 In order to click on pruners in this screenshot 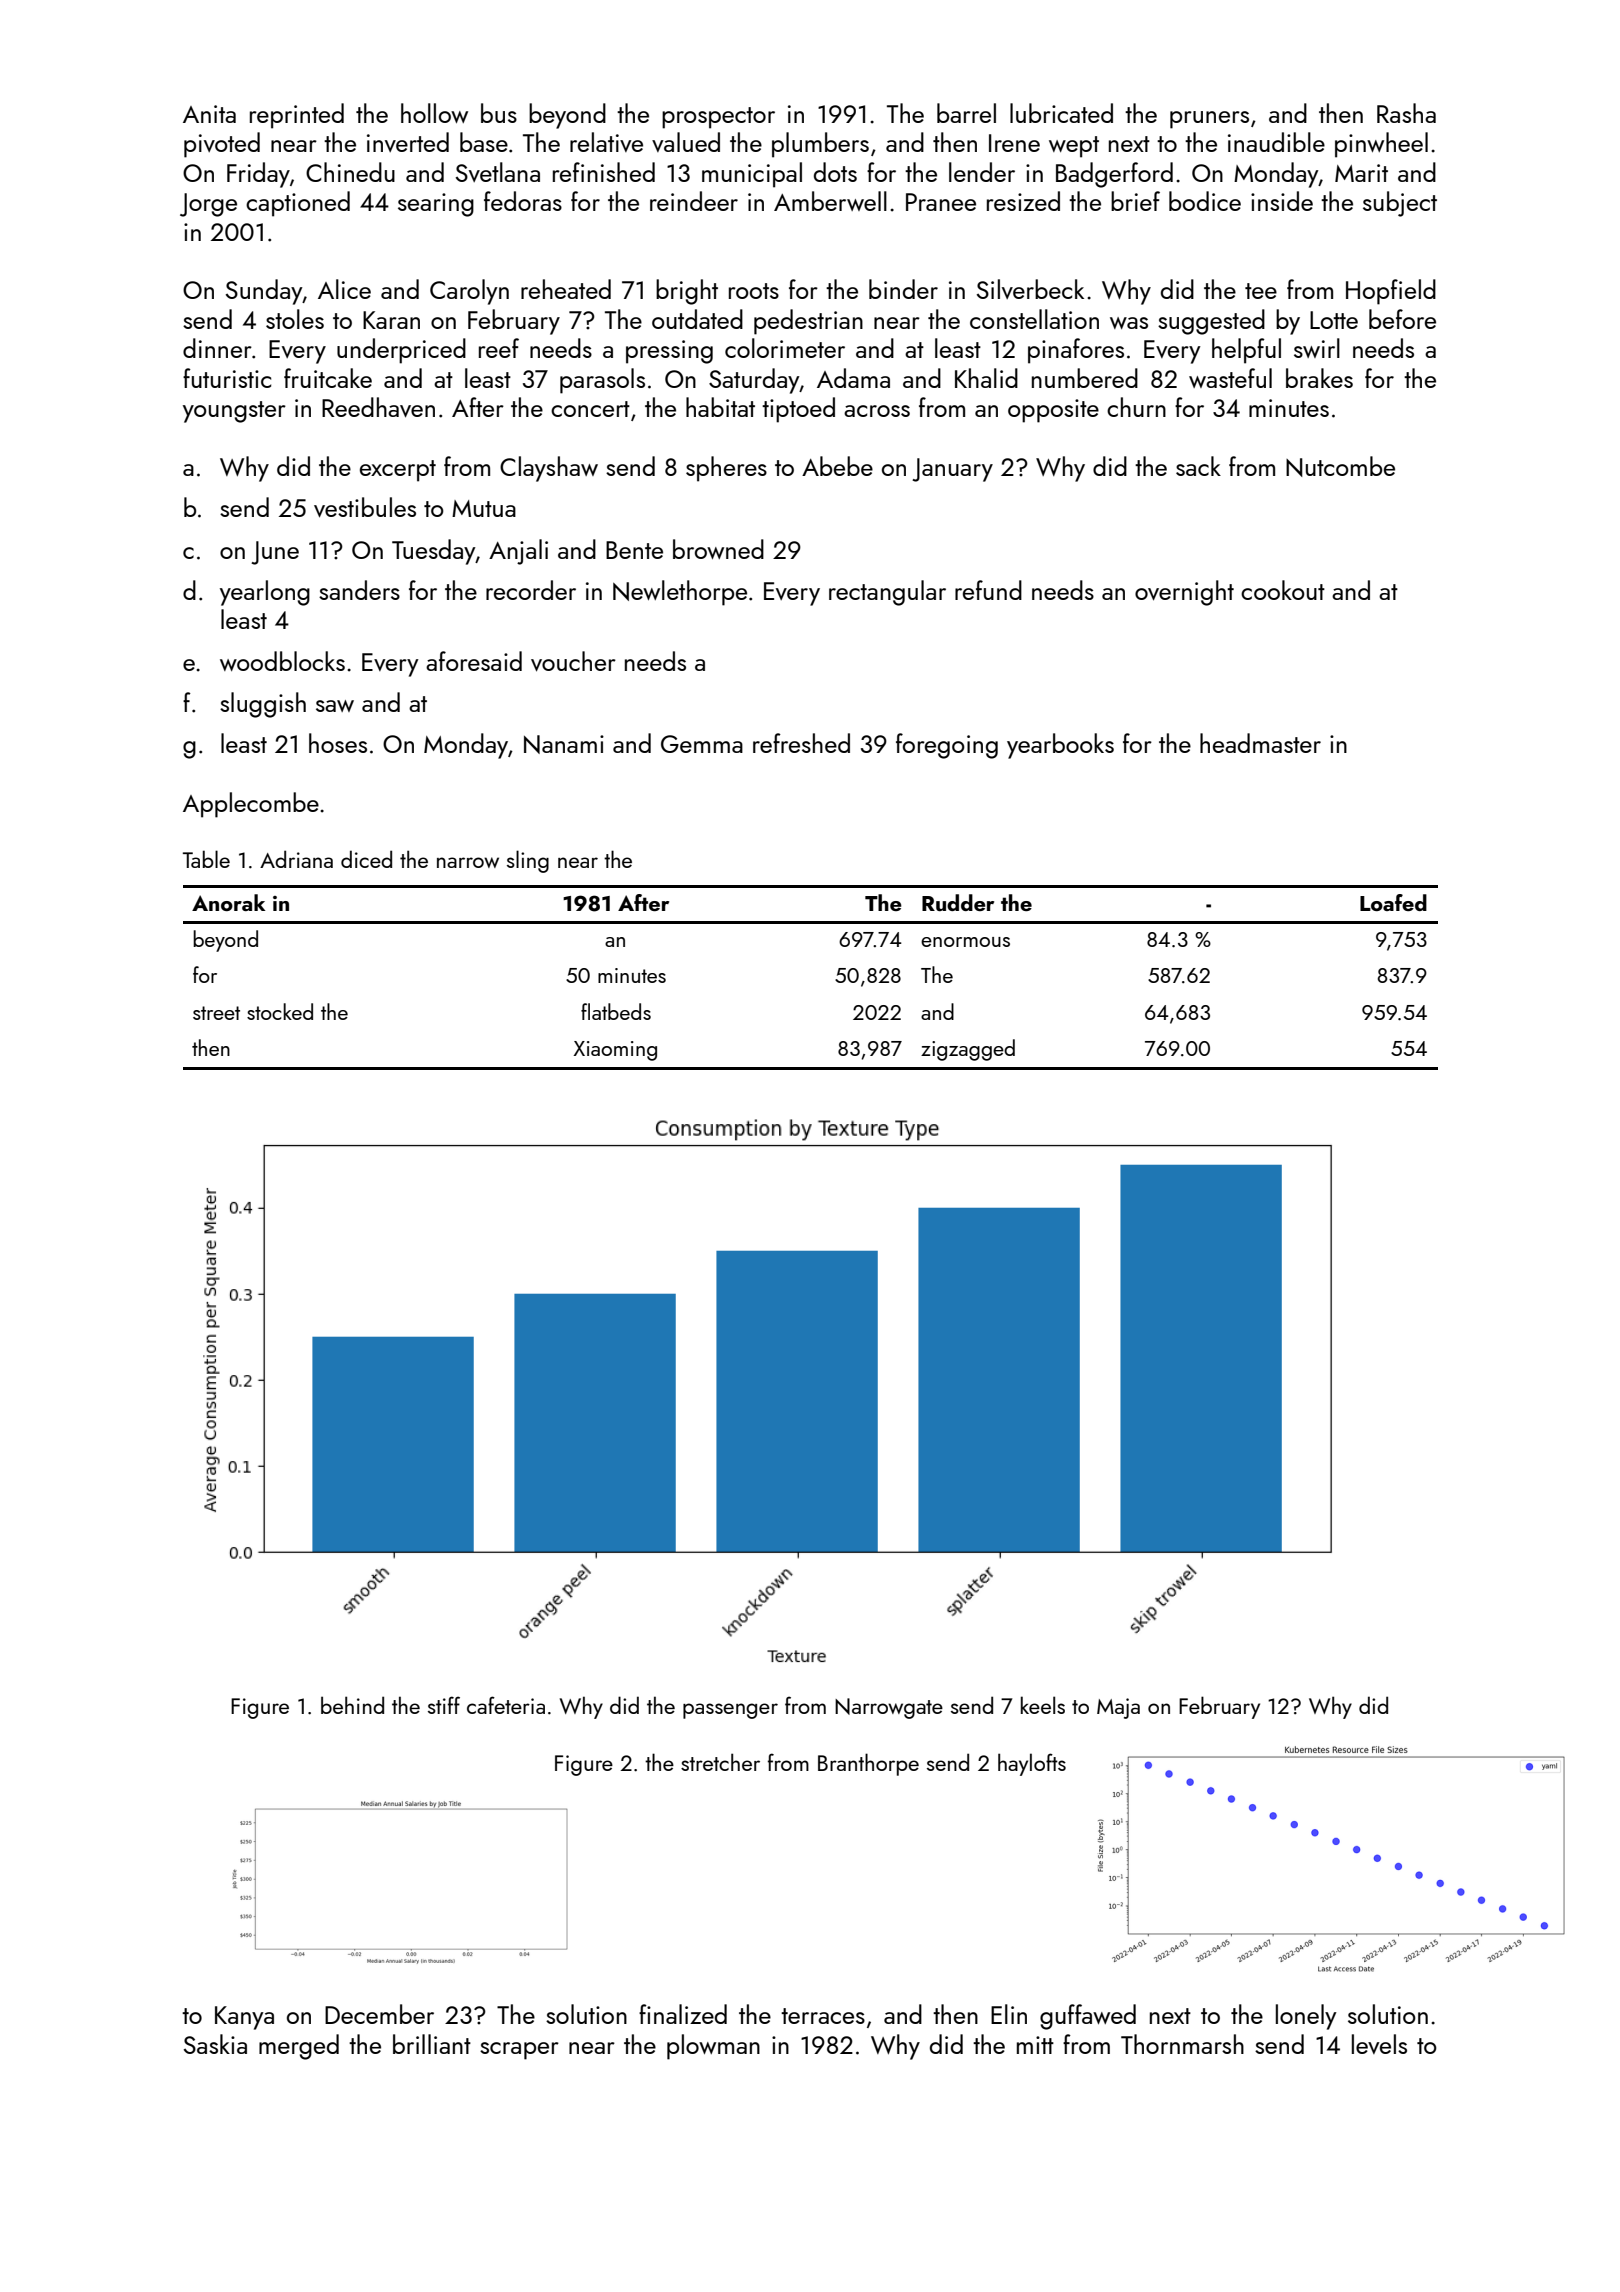, I will do `click(1209, 120)`.
